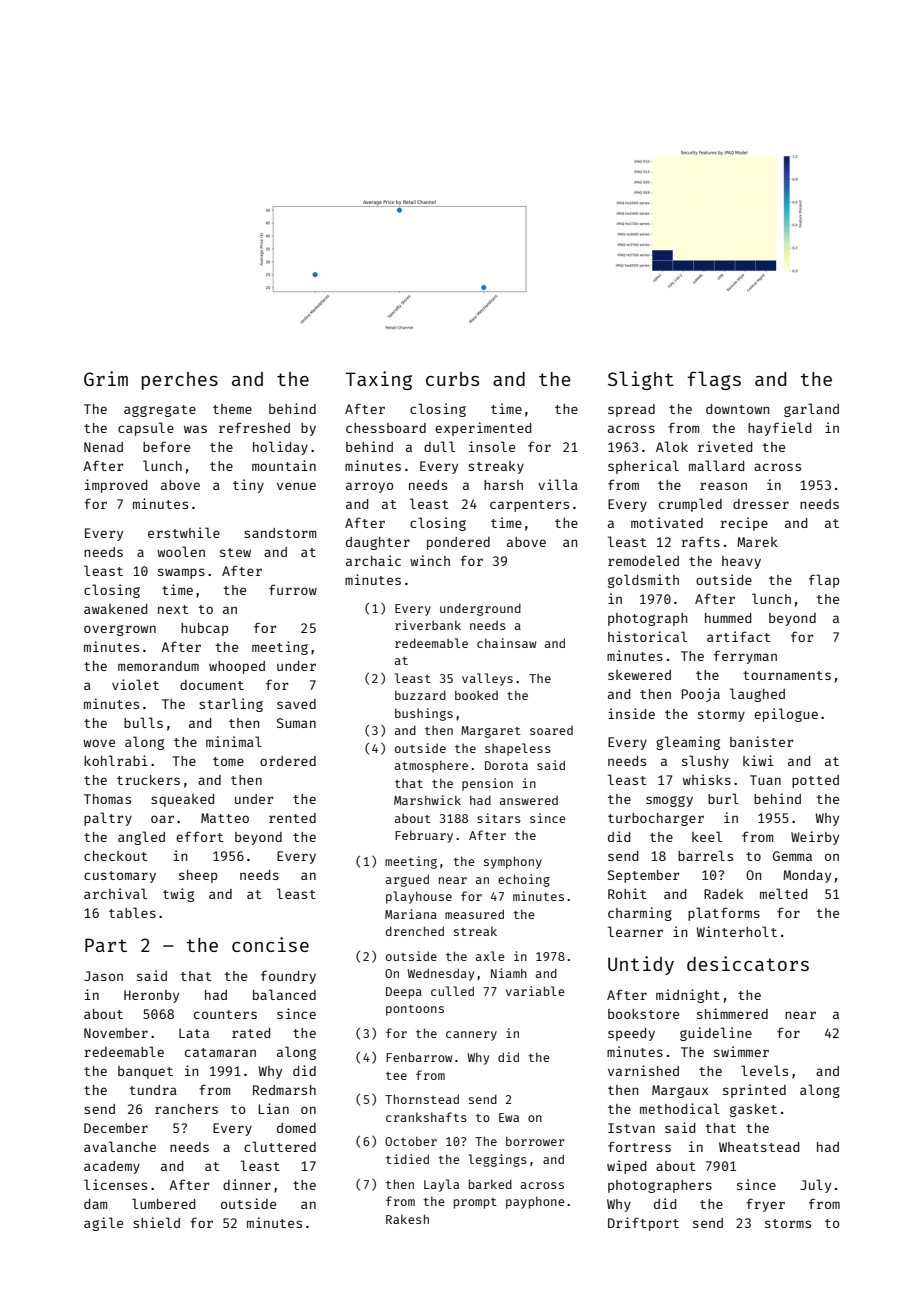  I want to click on riverbank, so click(428, 625).
